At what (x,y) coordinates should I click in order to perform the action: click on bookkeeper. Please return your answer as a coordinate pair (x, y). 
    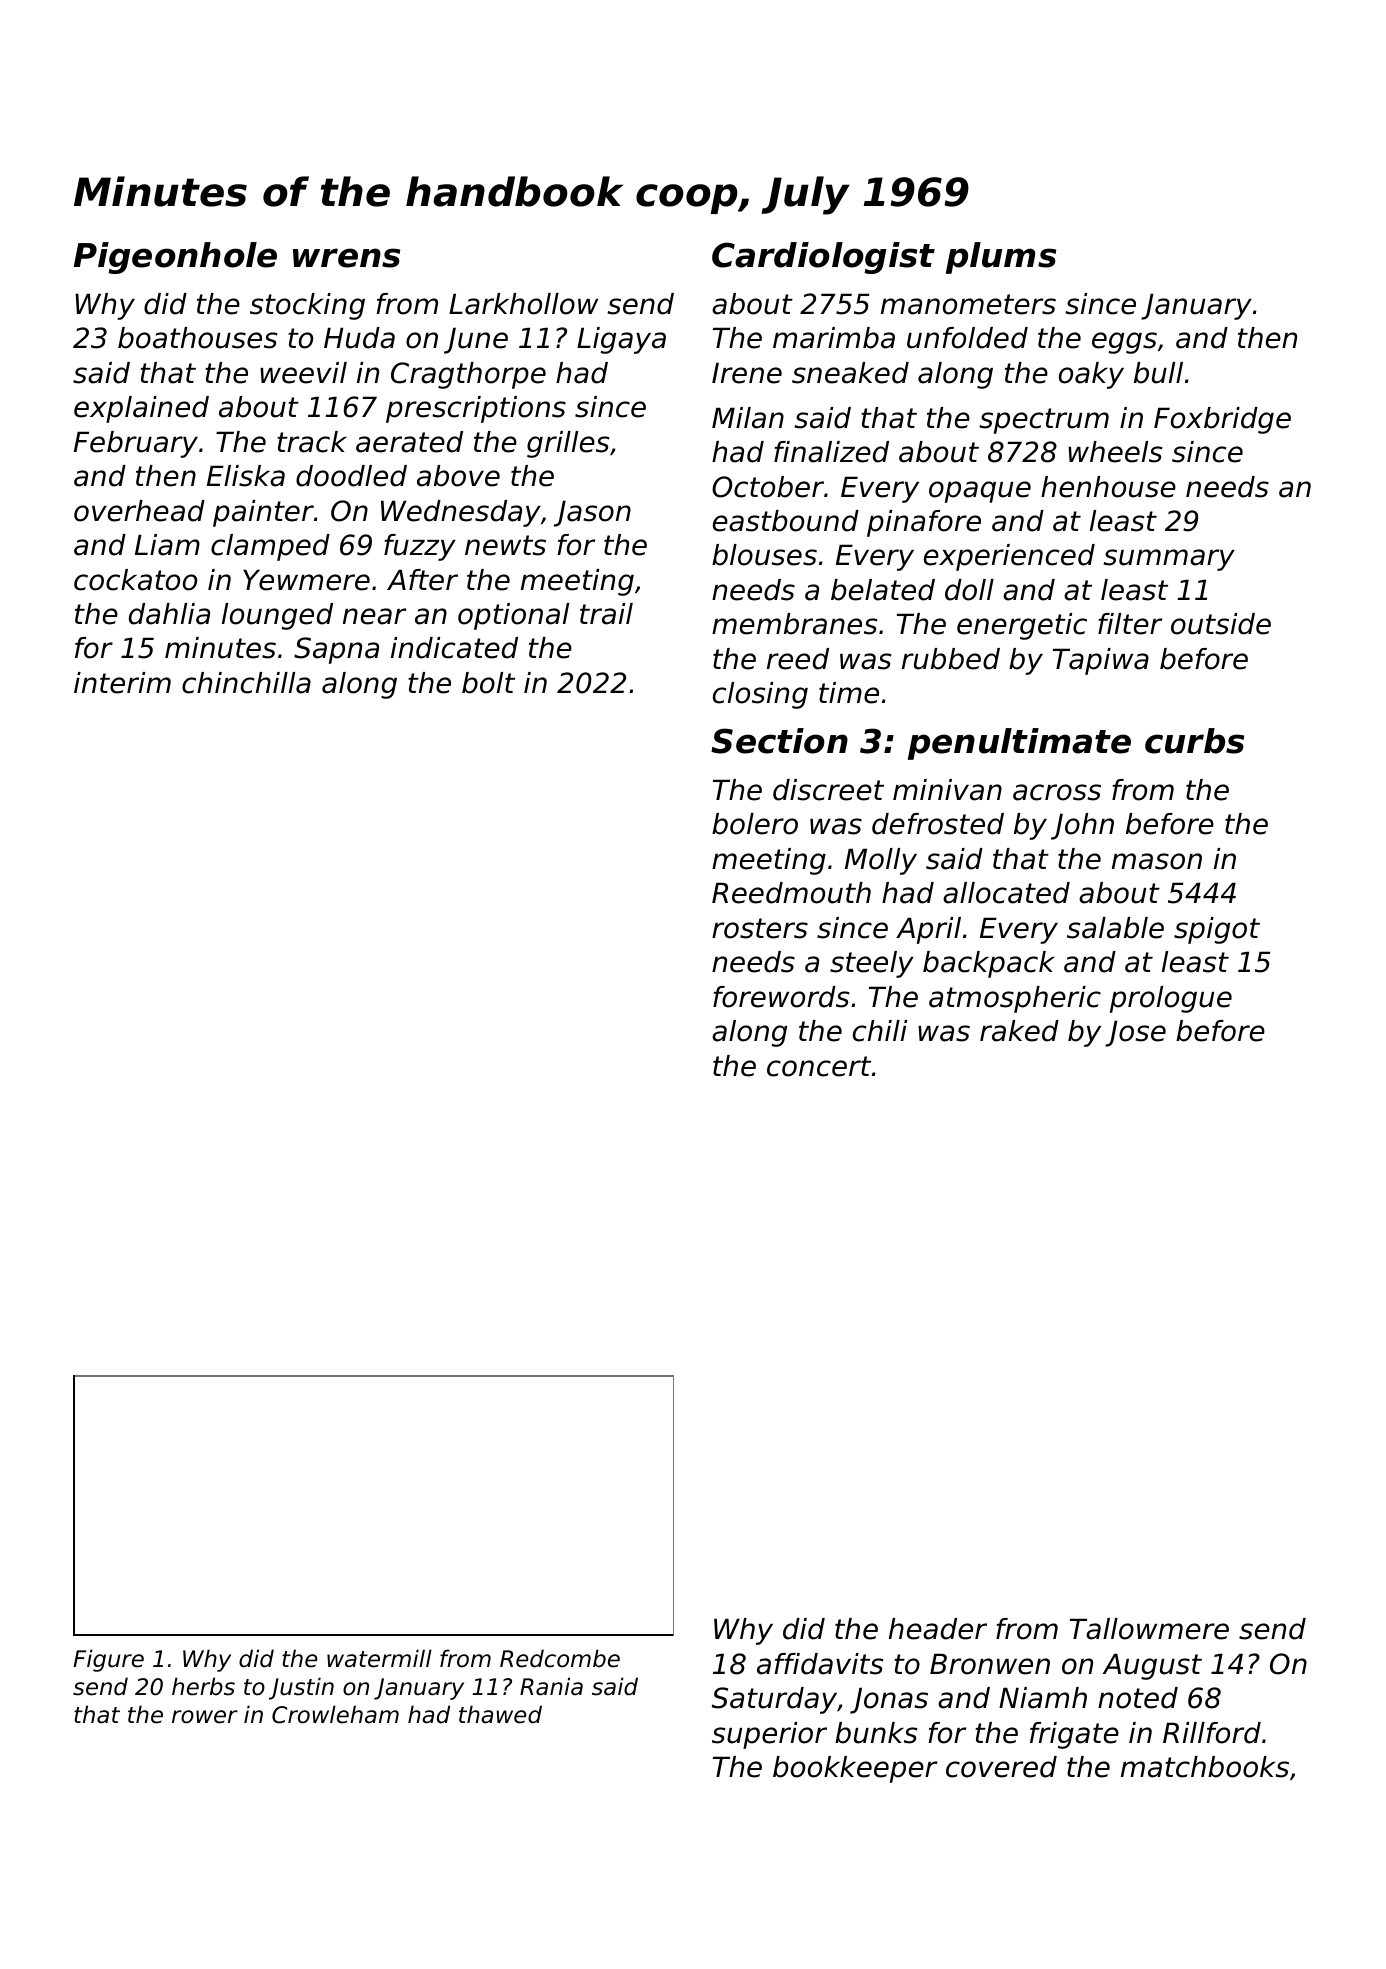
    Looking at the image, I should click on (855, 1769).
